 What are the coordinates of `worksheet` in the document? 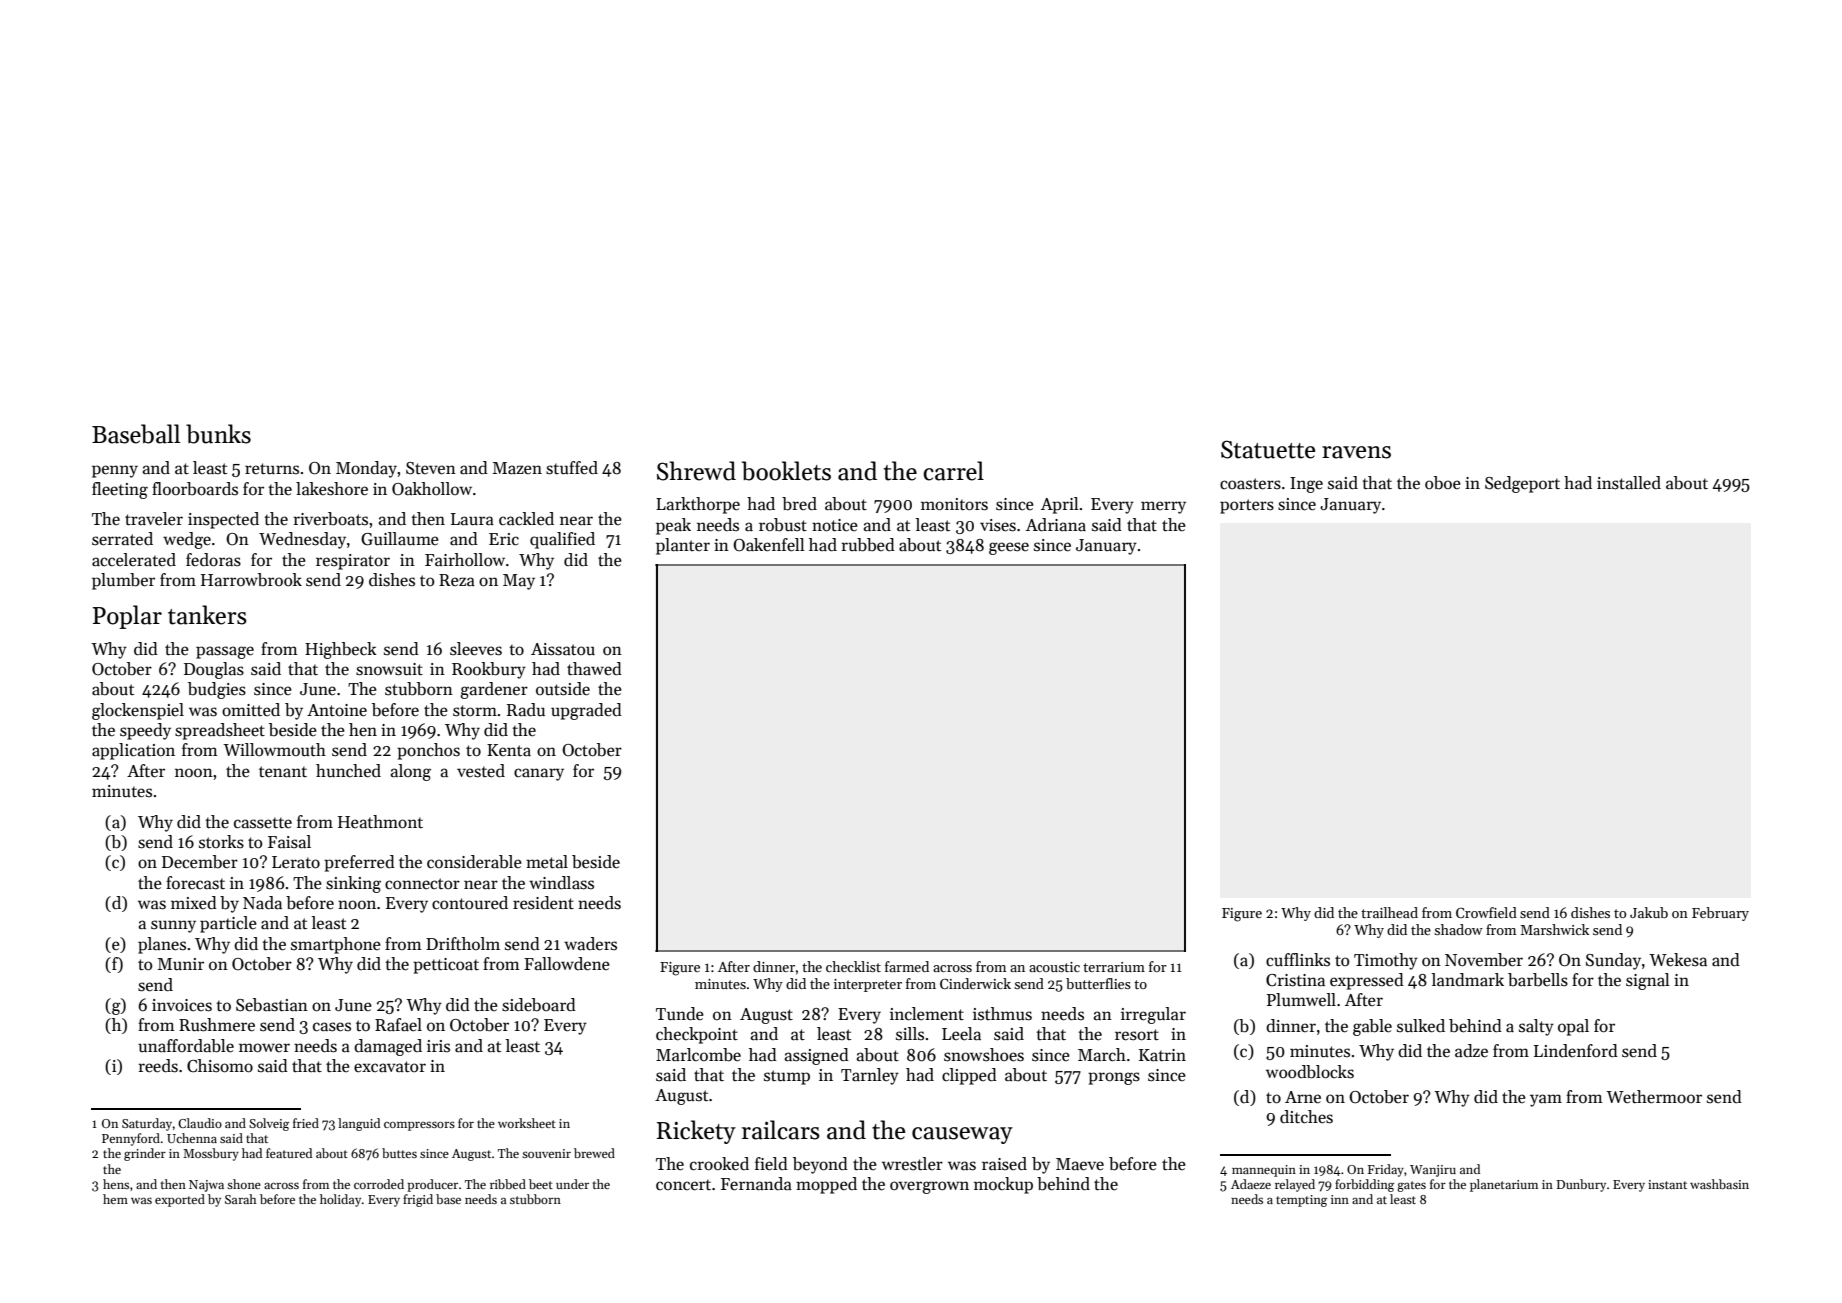 It's located at (527, 1123).
